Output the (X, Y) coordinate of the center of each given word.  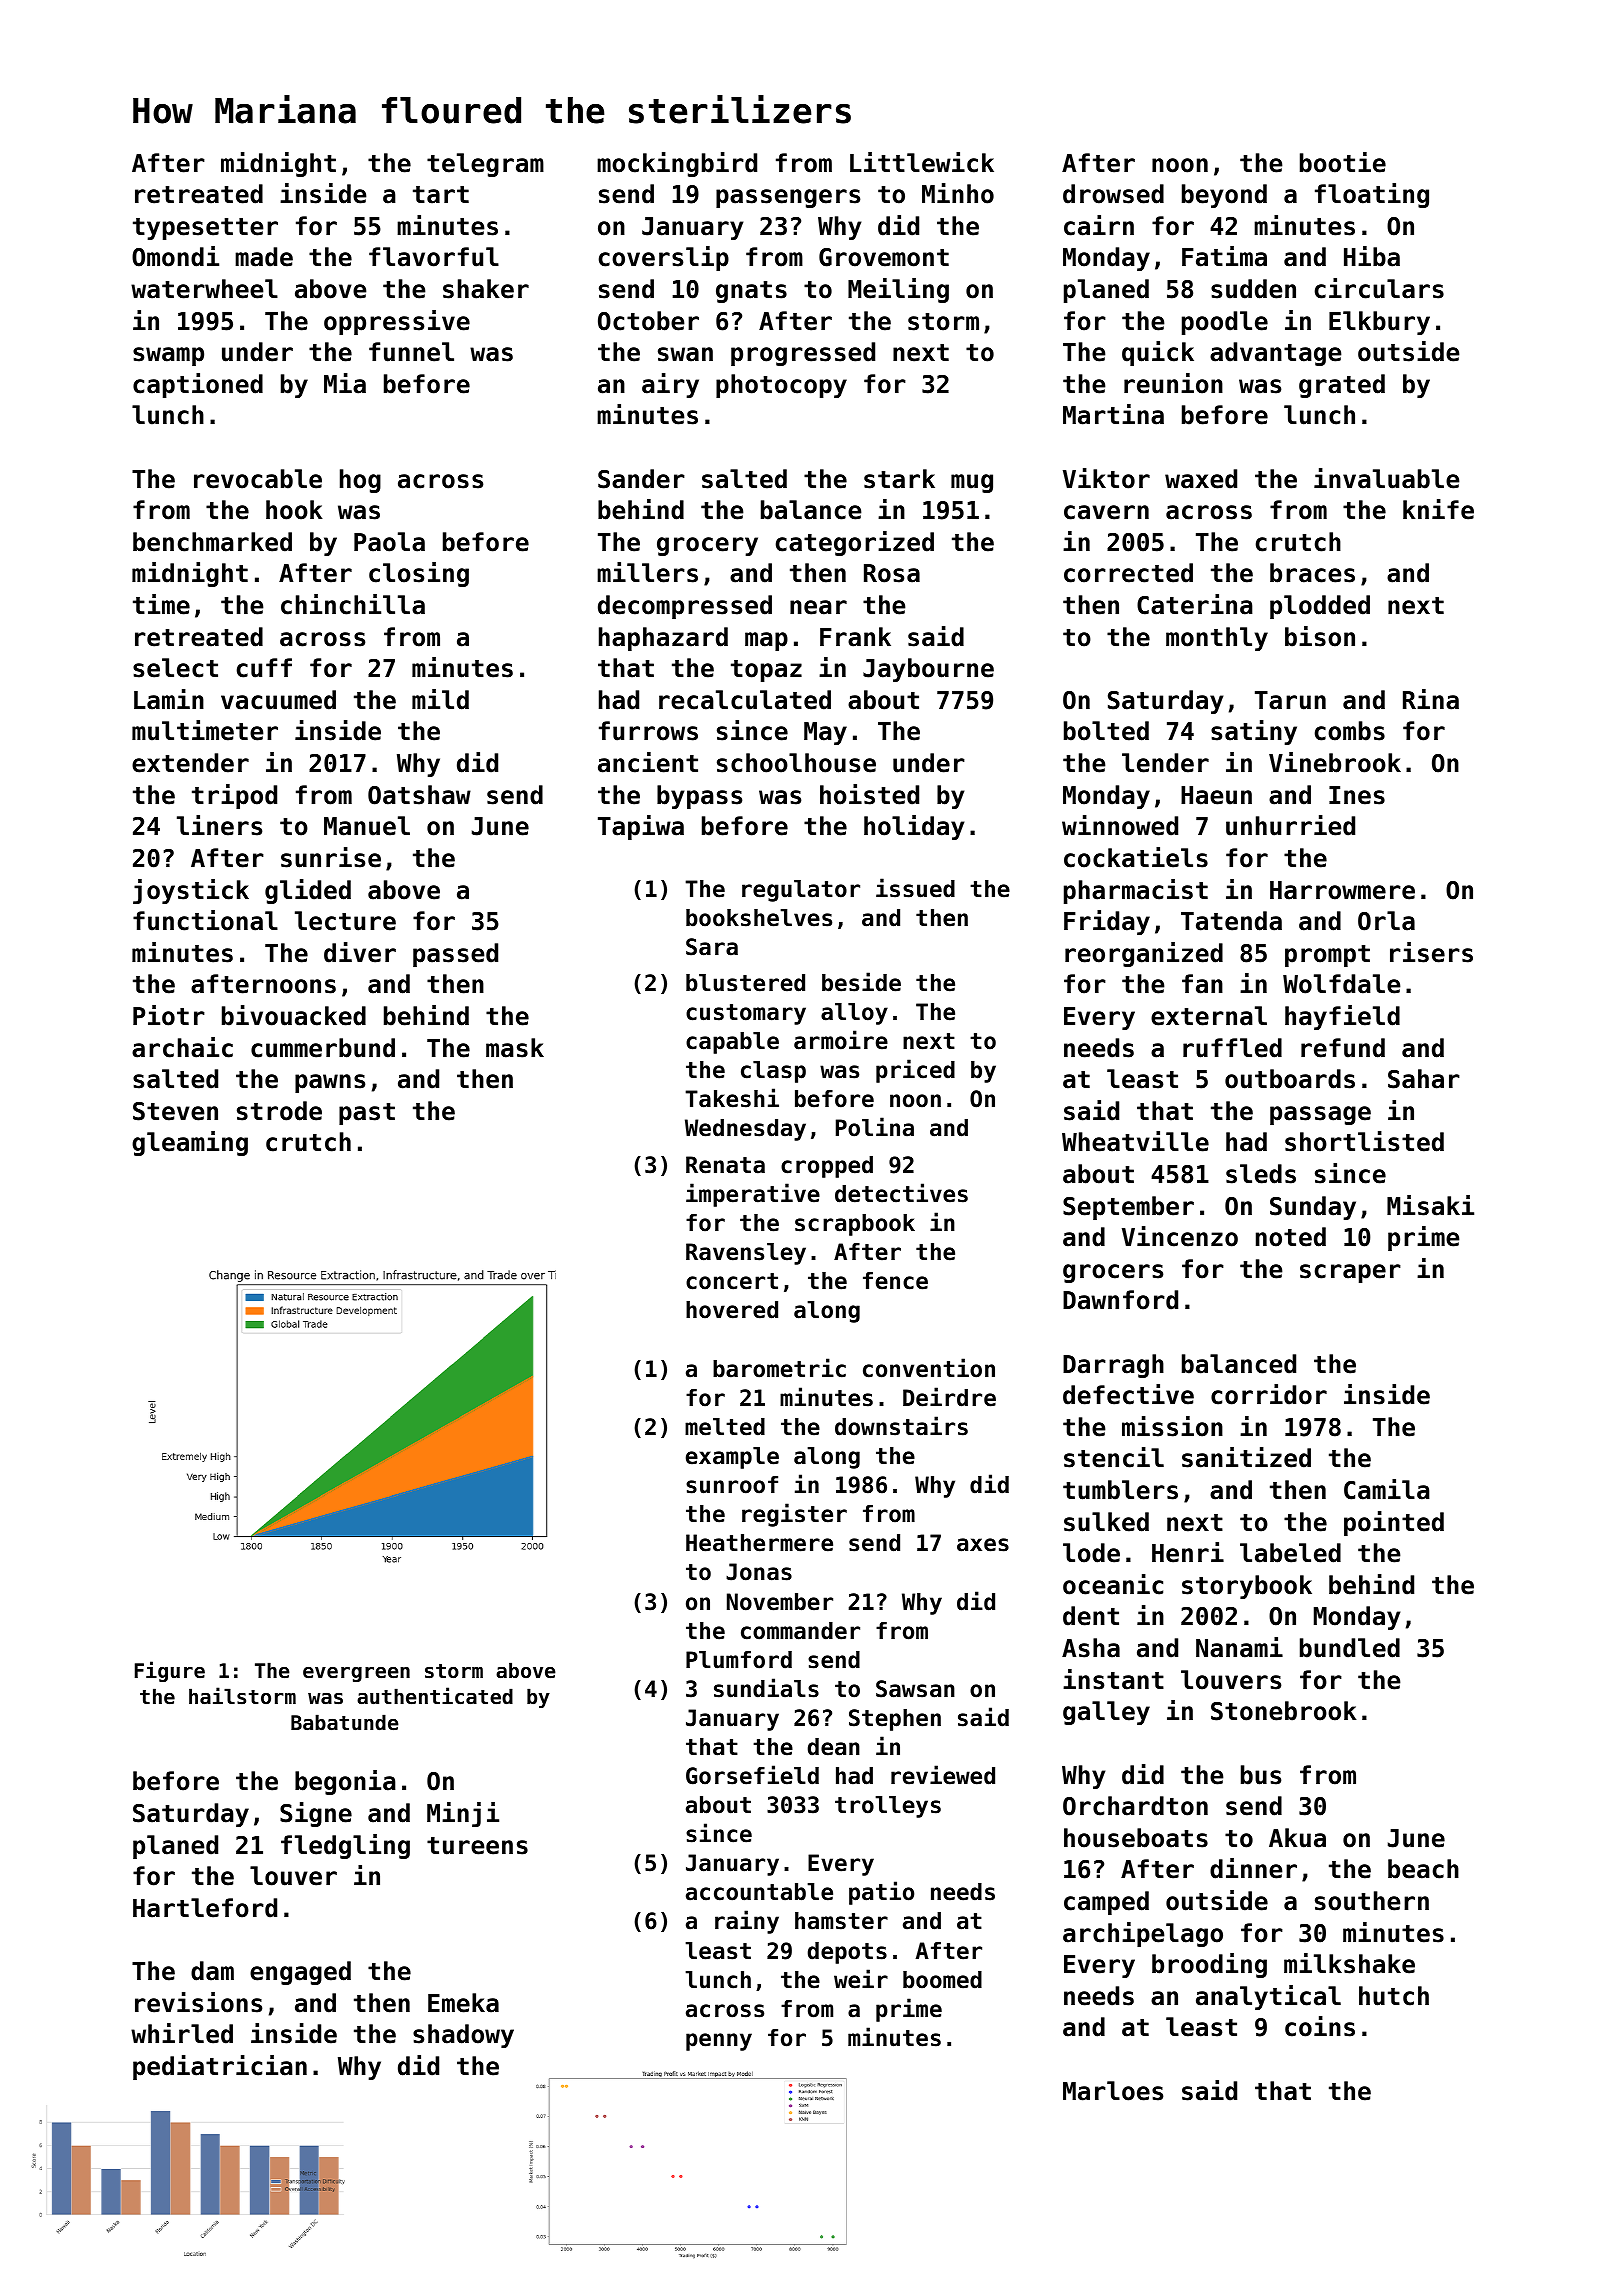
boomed (942, 1980)
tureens (477, 1846)
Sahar (1424, 1079)
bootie (1343, 162)
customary (746, 1014)
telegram (485, 165)
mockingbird (677, 164)
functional (205, 920)
